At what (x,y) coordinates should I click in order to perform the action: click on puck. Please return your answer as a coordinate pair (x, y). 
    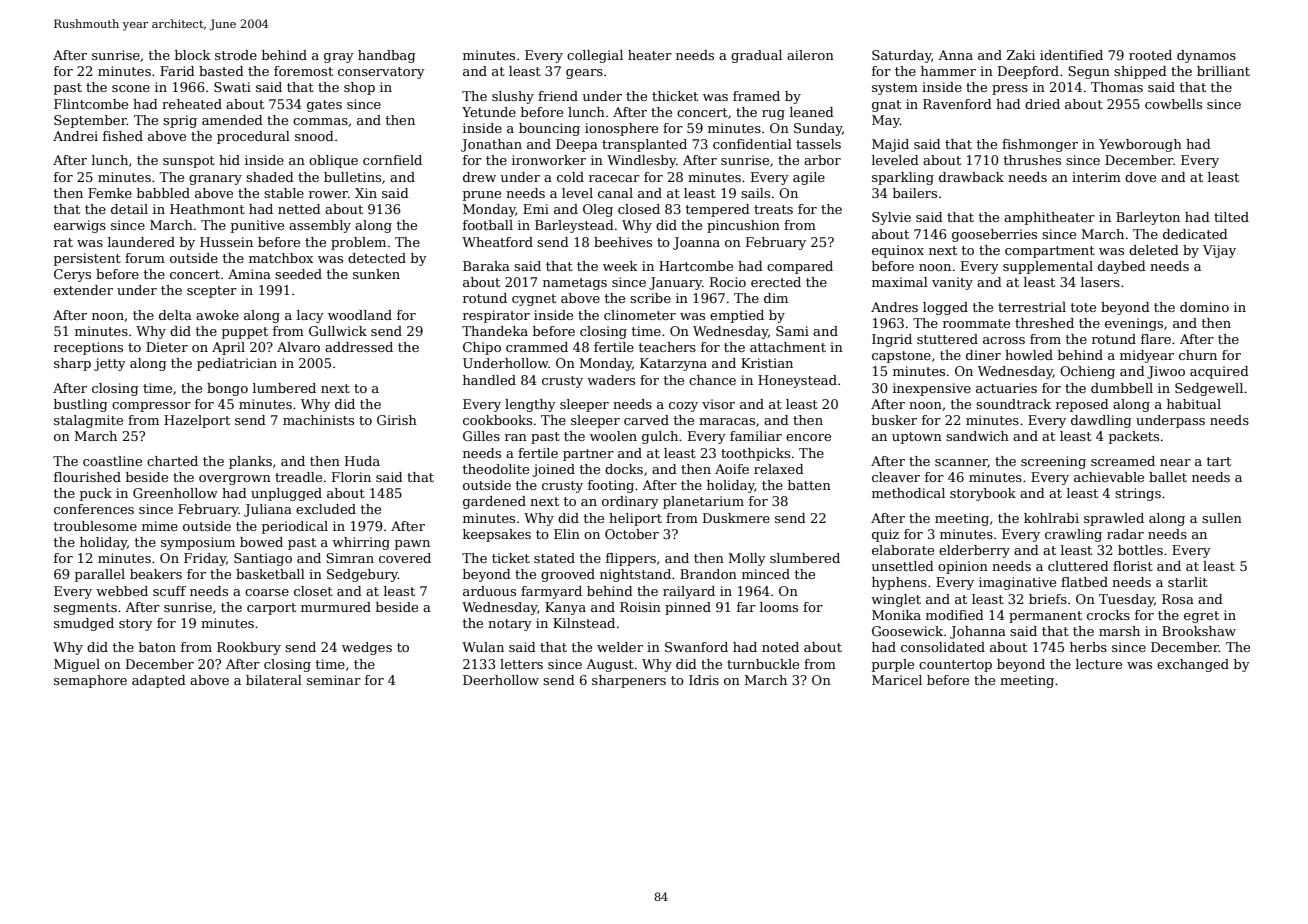
    Looking at the image, I should click on (96, 494).
